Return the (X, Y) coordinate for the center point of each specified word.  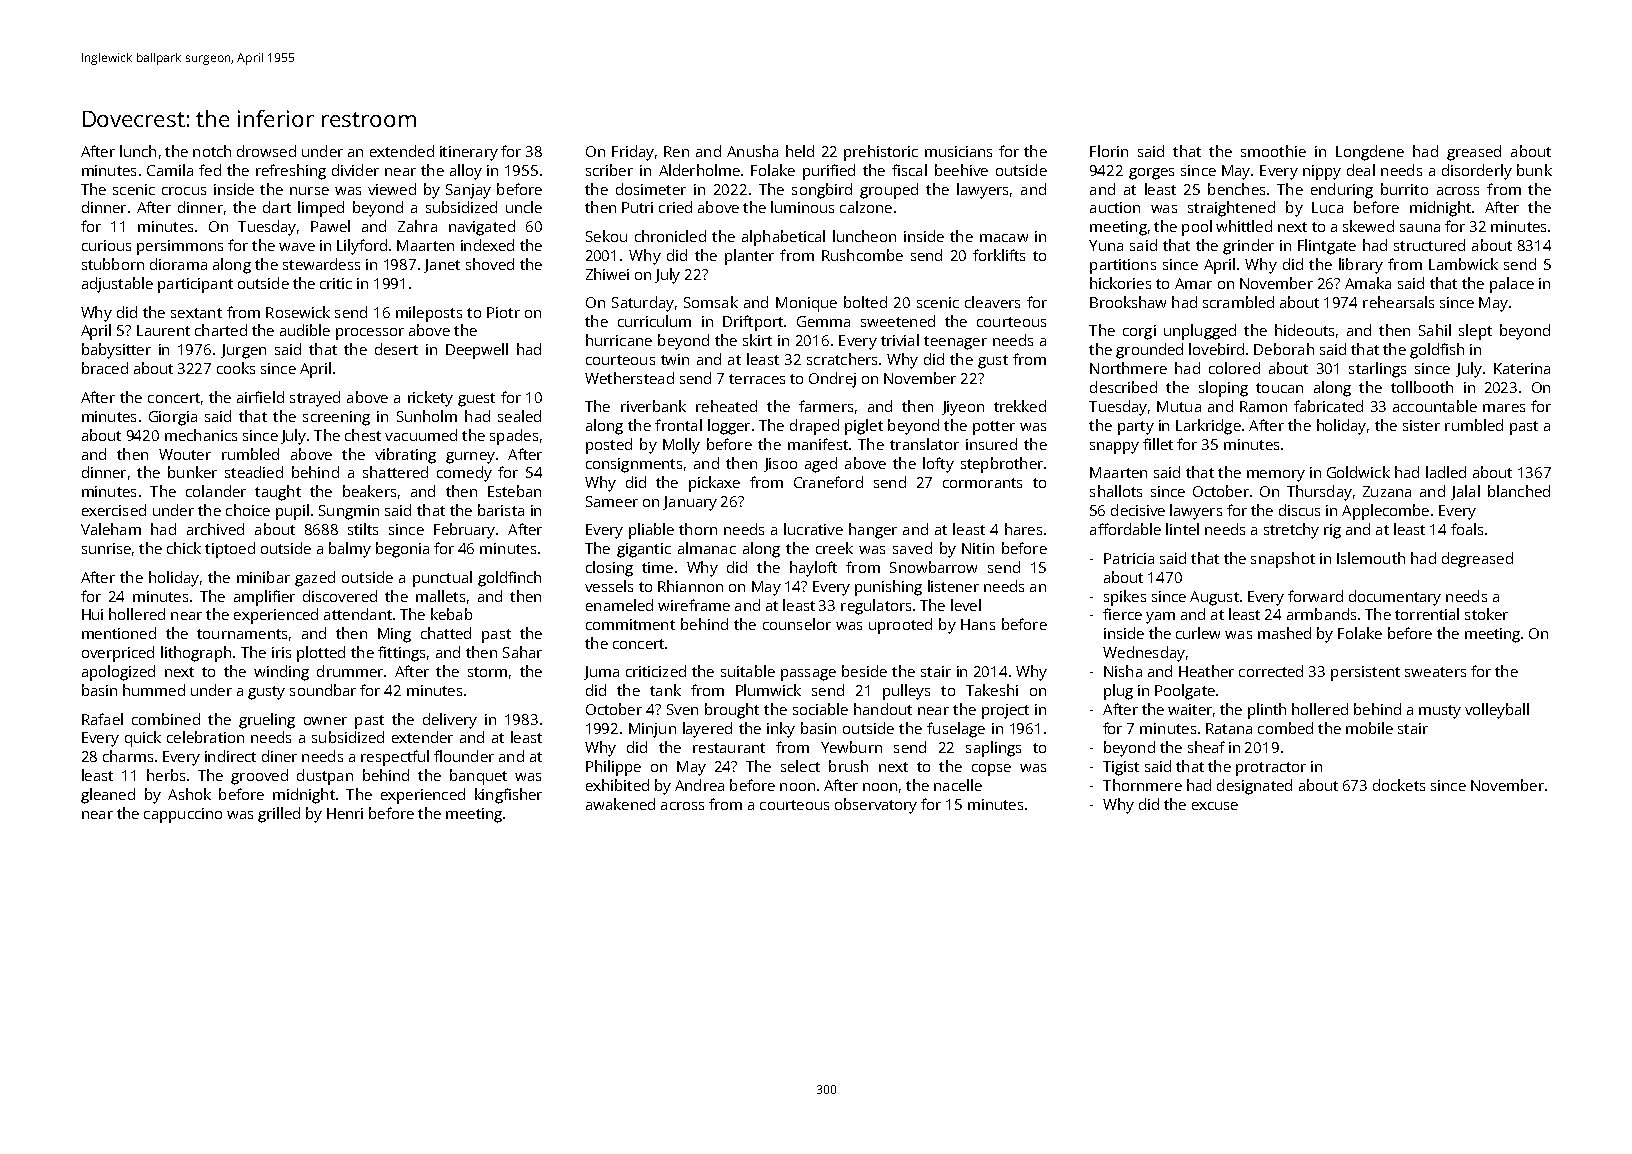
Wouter (185, 454)
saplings (993, 749)
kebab (451, 614)
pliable (651, 531)
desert (396, 349)
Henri (345, 813)
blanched (1519, 491)
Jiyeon (963, 408)
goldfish (1437, 351)
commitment (630, 624)
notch (212, 151)
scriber (609, 170)
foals (1467, 529)
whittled (1244, 226)
